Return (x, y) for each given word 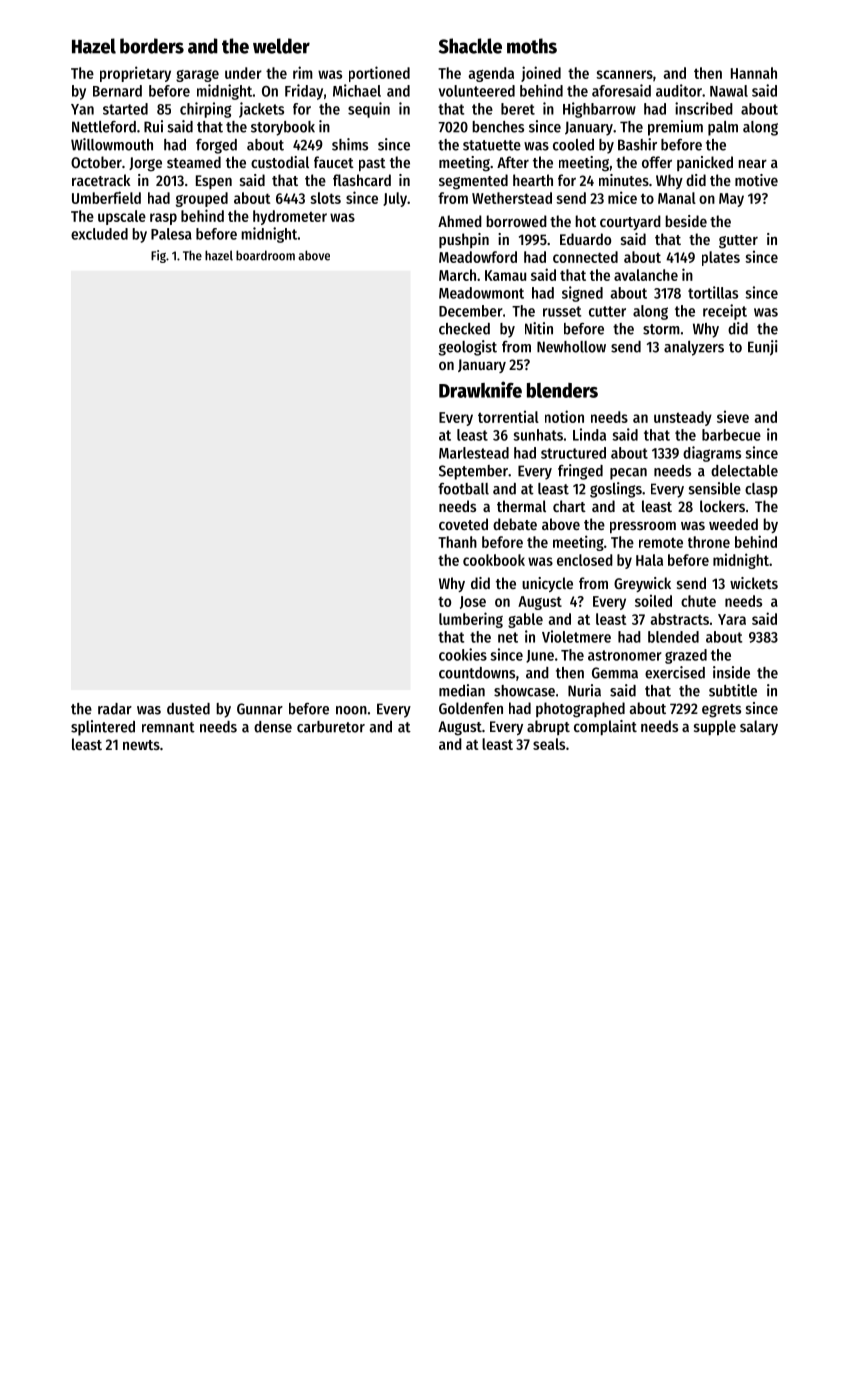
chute (698, 601)
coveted (463, 524)
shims (350, 144)
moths (532, 46)
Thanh (457, 542)
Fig (158, 256)
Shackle (470, 46)
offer (657, 162)
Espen (214, 182)
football (463, 489)
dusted (188, 709)
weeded (733, 524)
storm (661, 329)
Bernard (117, 91)
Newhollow (571, 347)
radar (115, 709)
